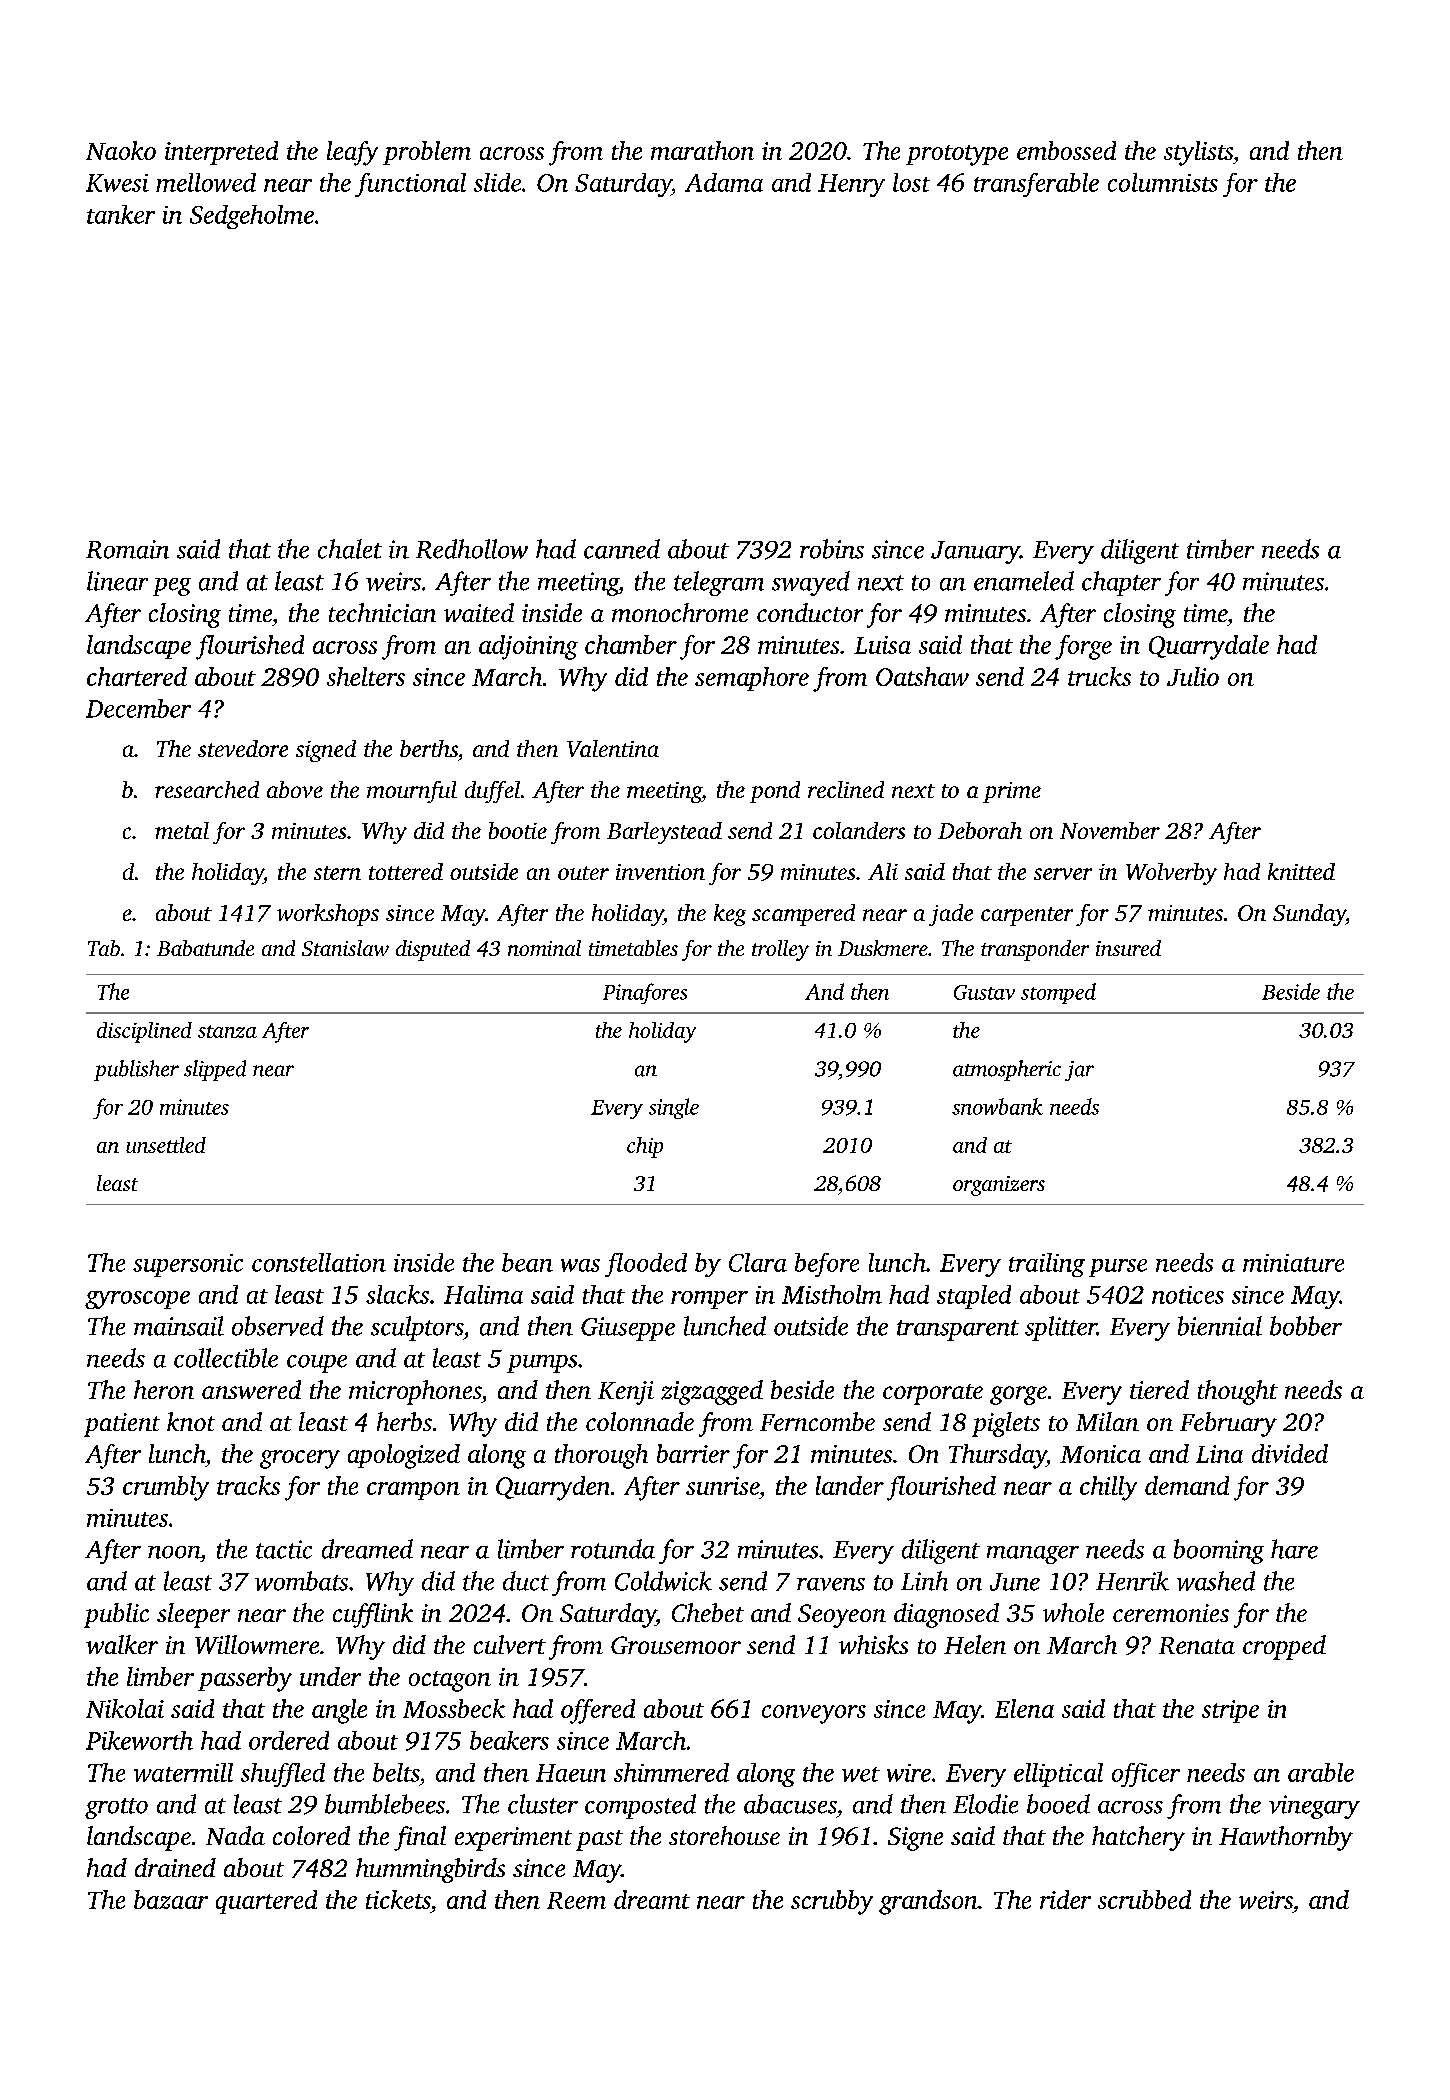  Describe the element at coordinates (851, 185) in the screenshot. I see `Henry` at that location.
